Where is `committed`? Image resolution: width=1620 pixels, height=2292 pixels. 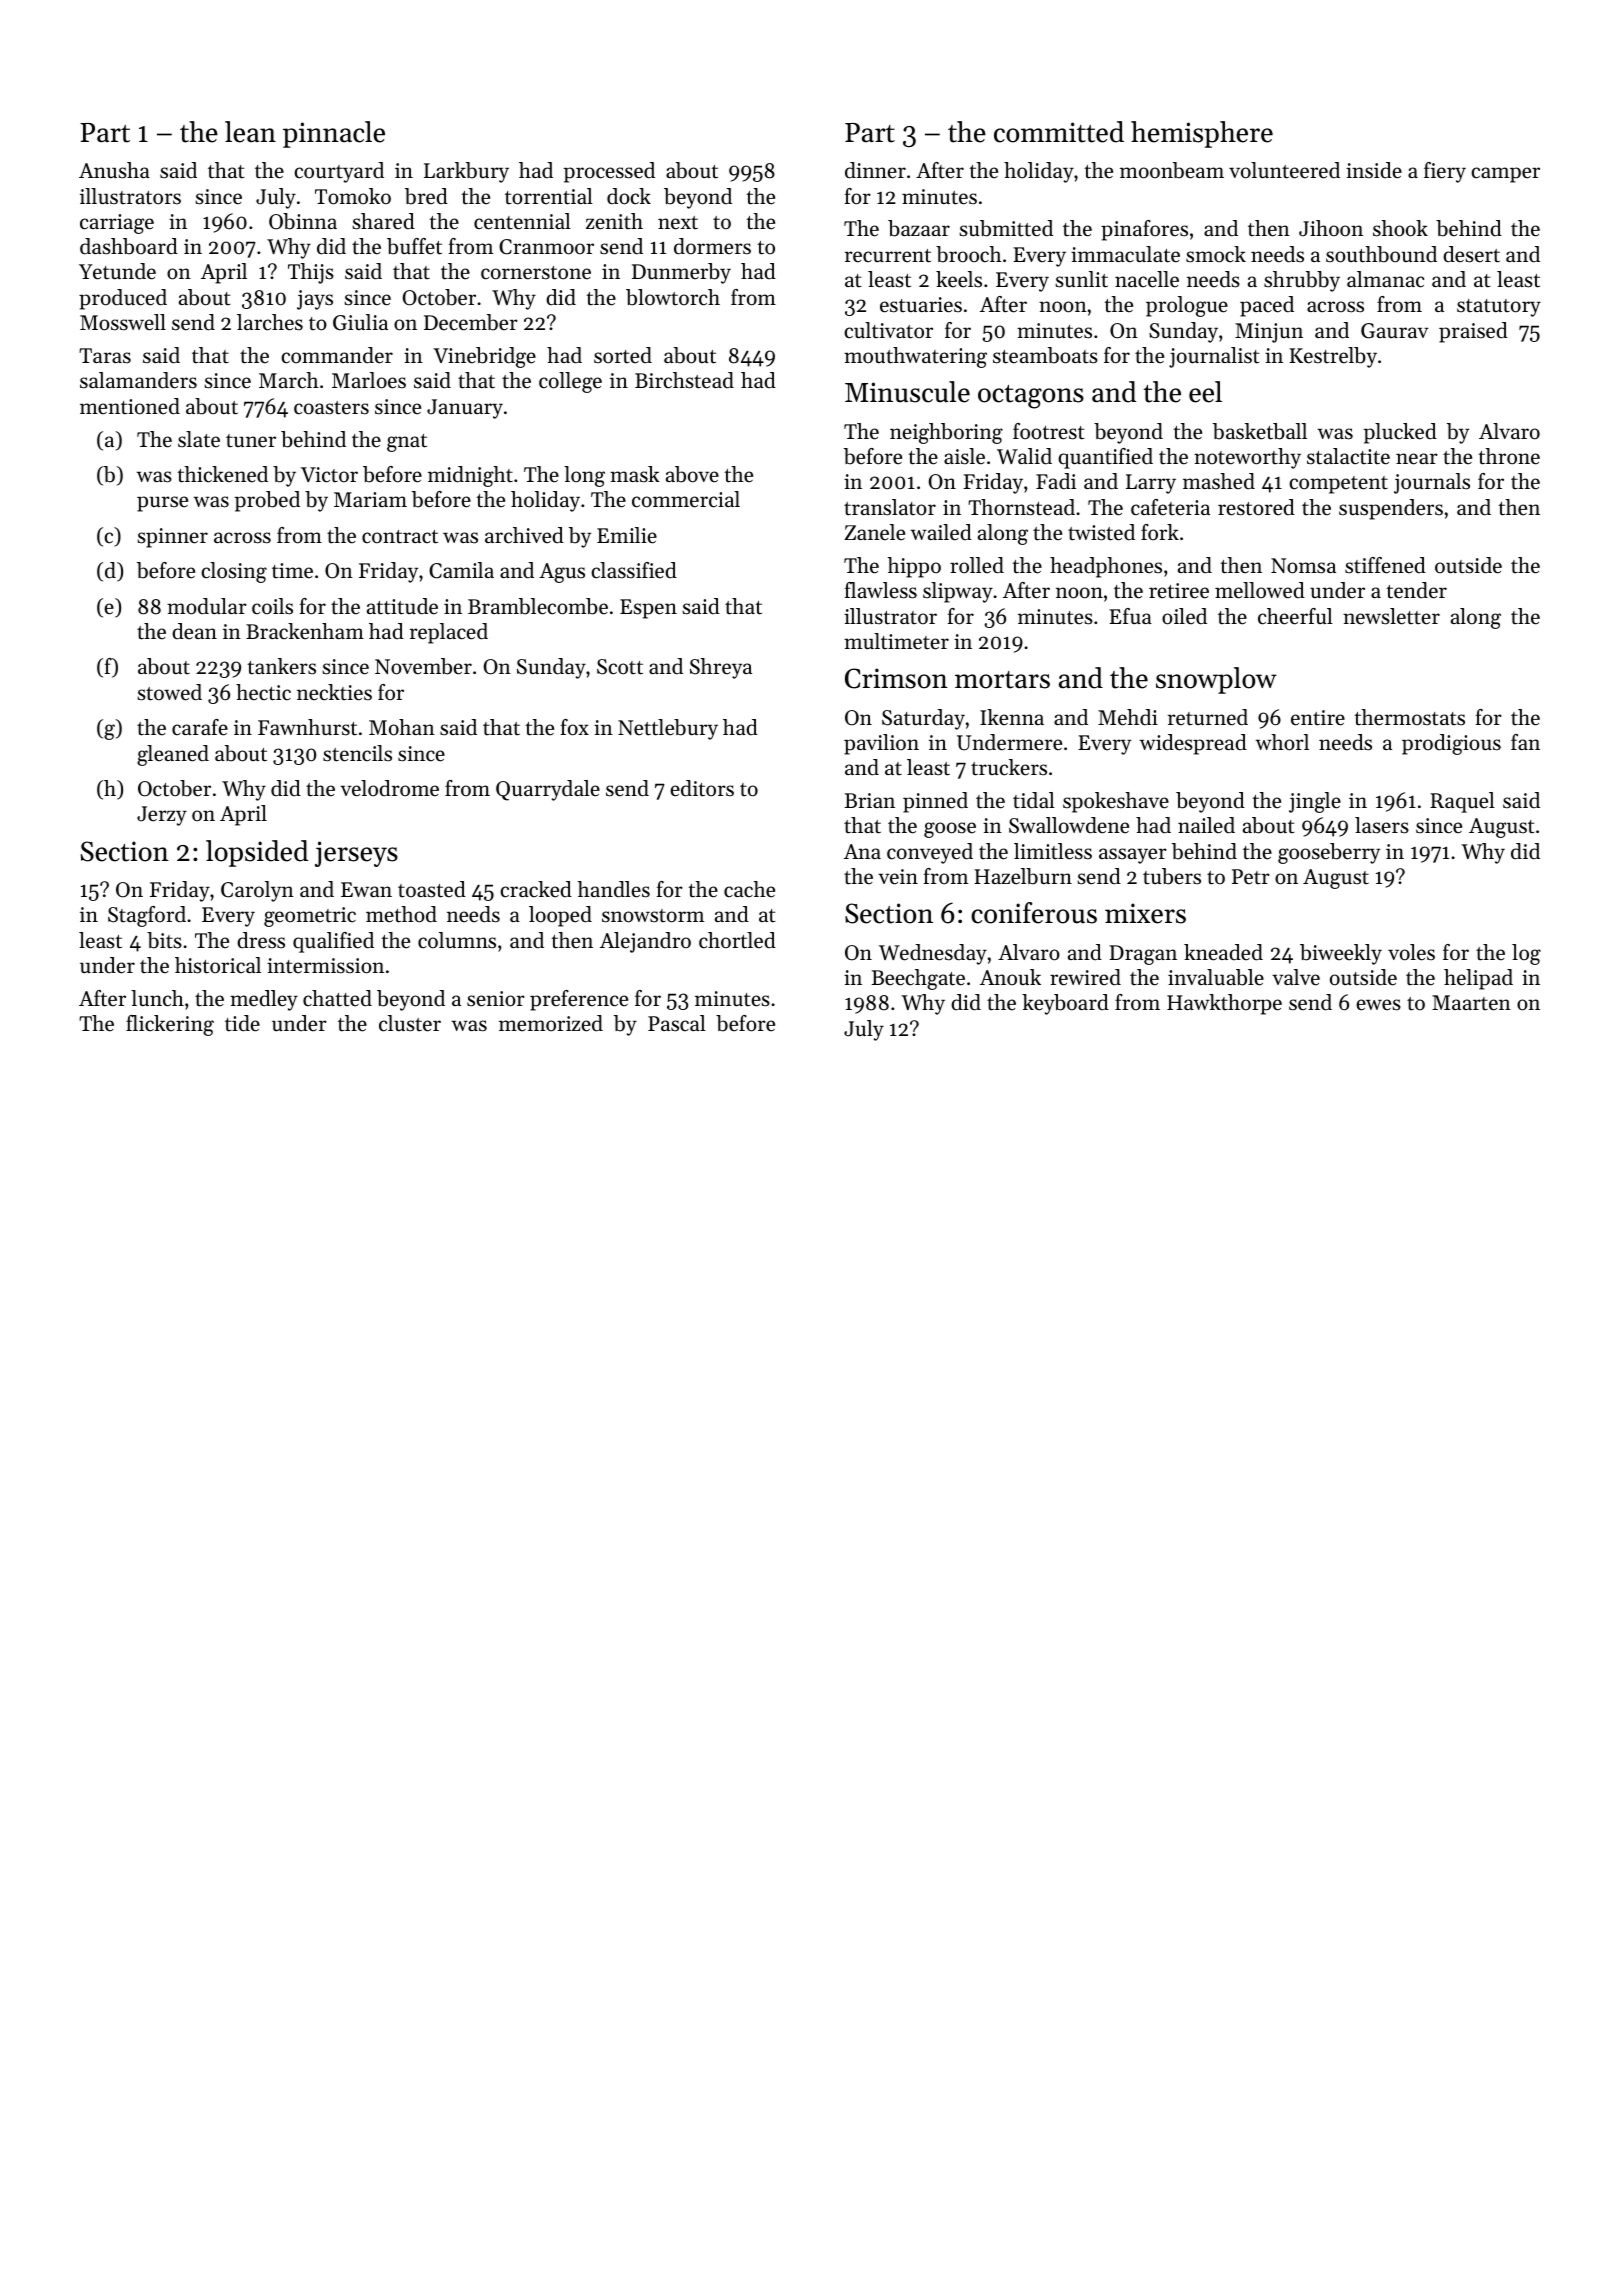 committed is located at coordinates (1059, 132).
